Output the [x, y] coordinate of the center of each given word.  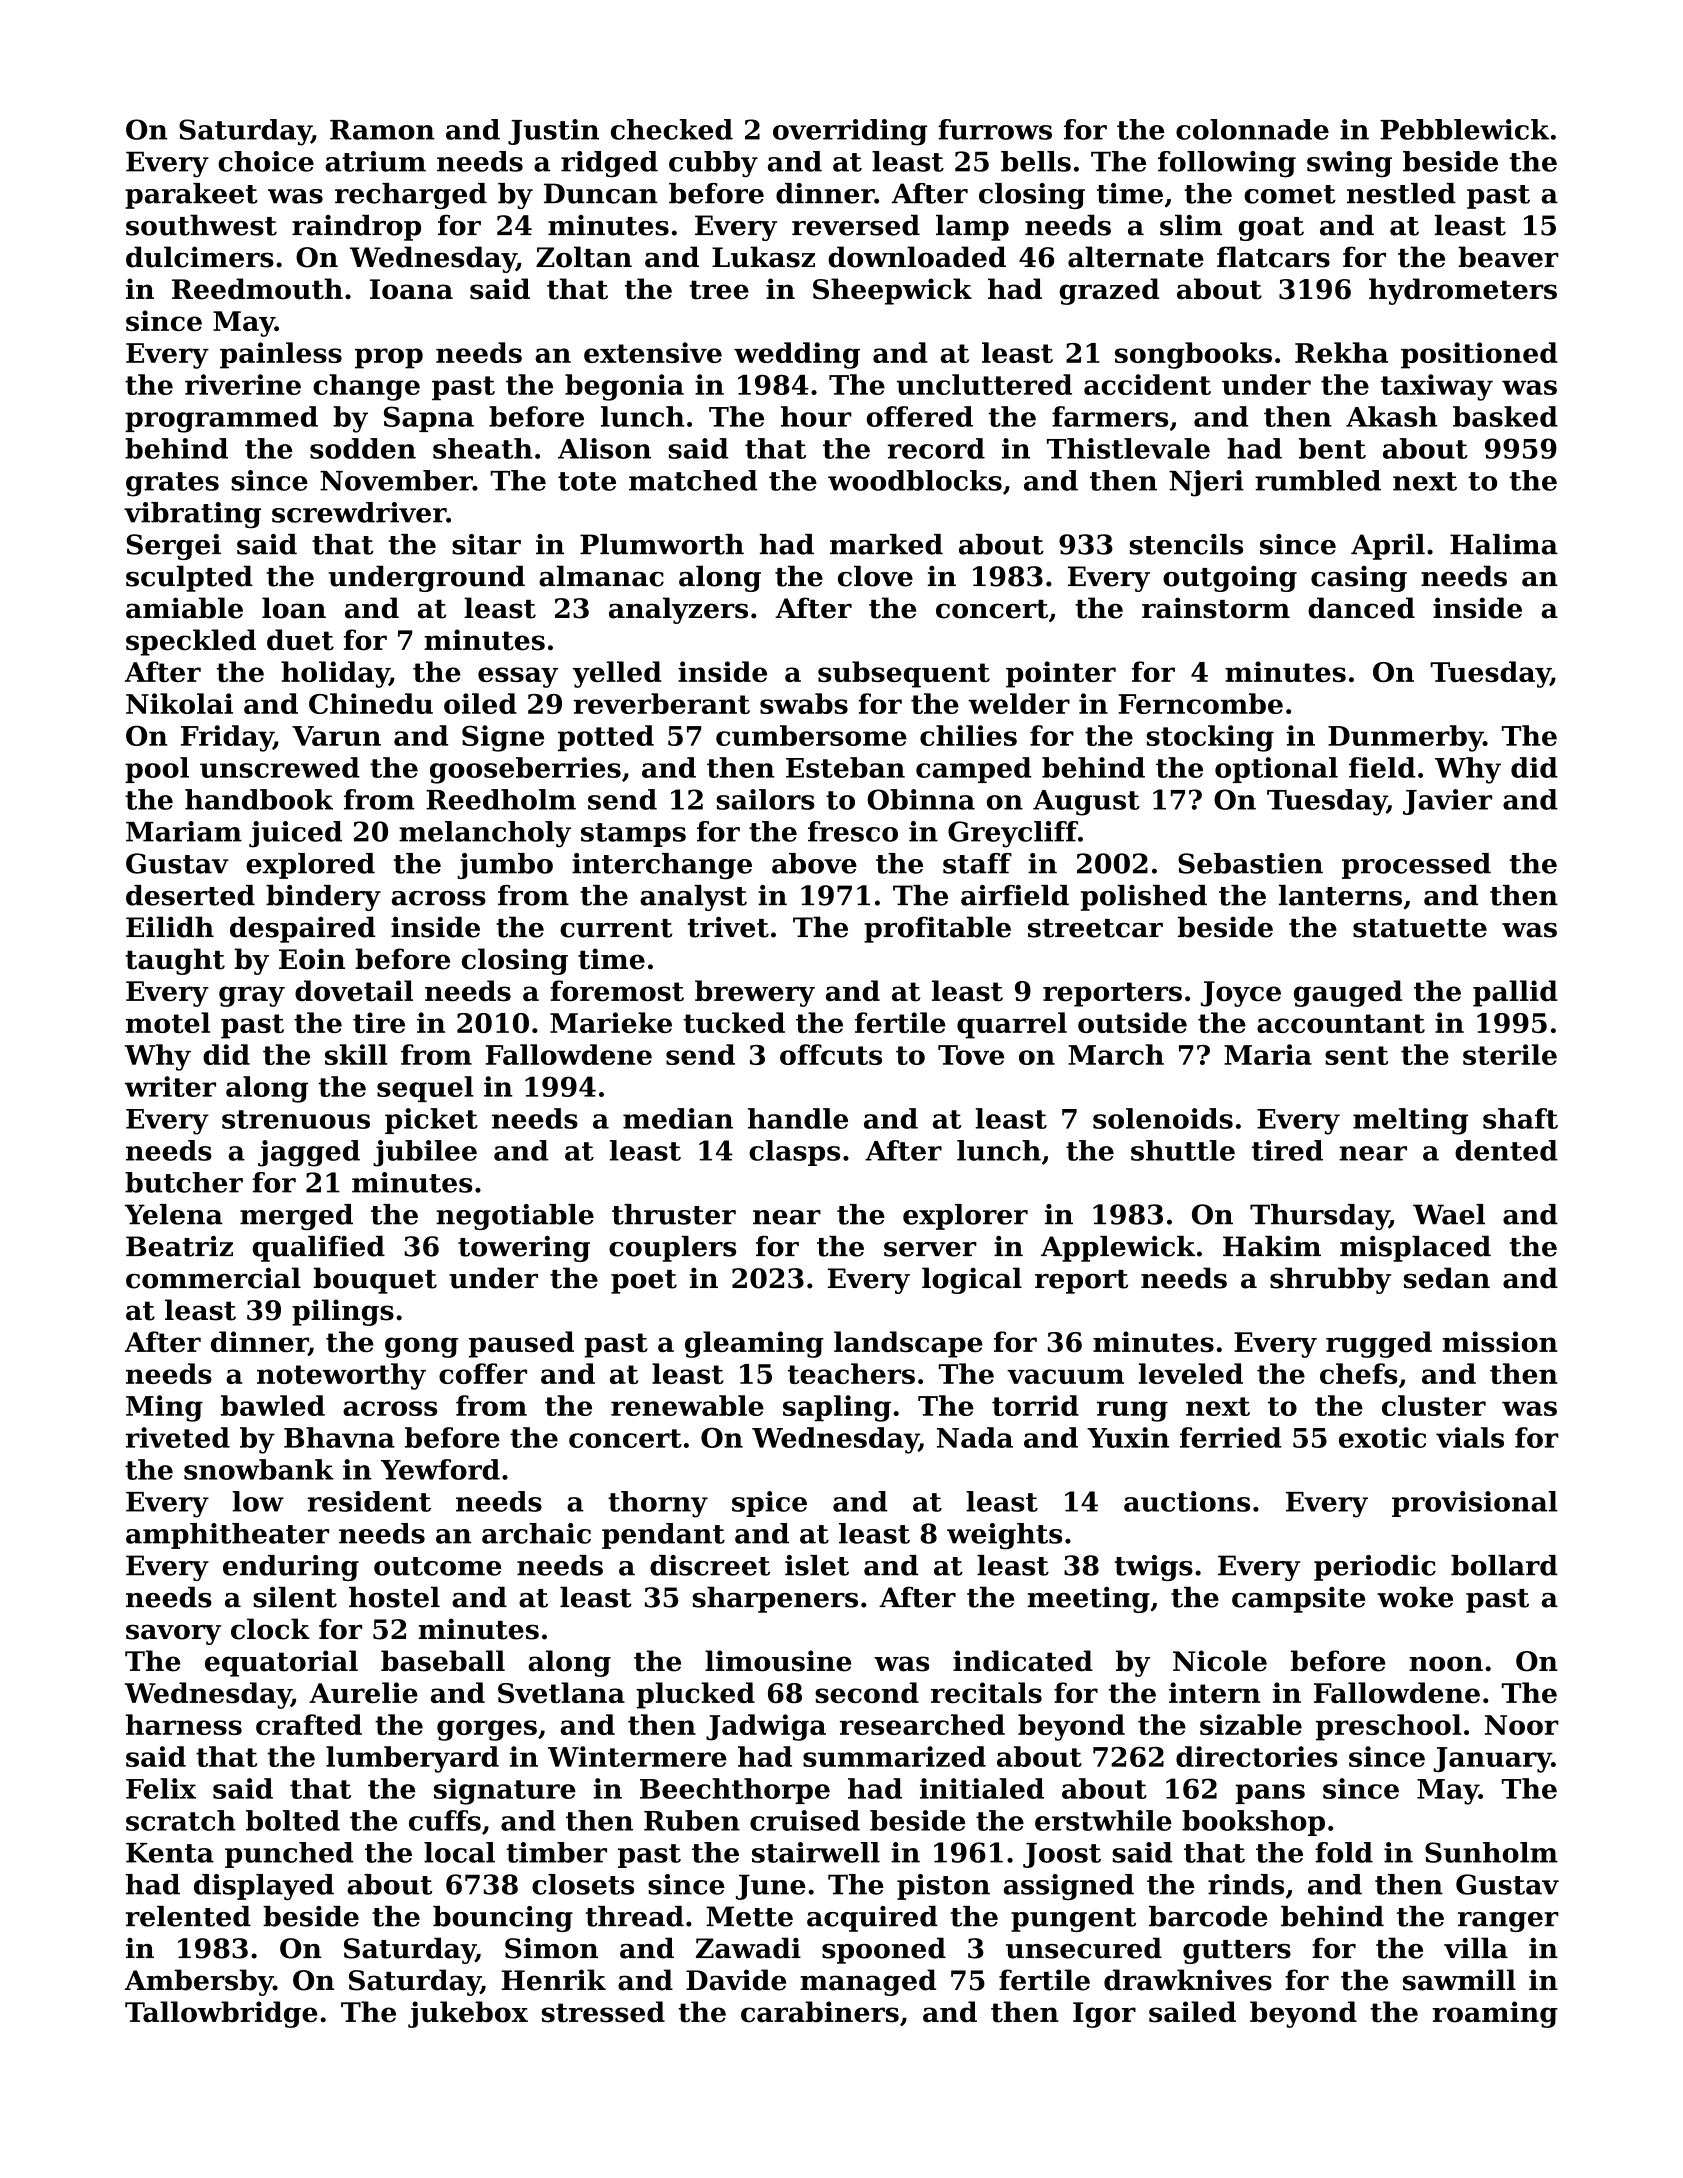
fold [1344, 1852]
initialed [982, 1788]
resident [369, 1501]
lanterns [1340, 895]
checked [672, 129]
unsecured [1084, 1948]
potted [606, 738]
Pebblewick [1464, 129]
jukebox [468, 2014]
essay [518, 677]
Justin [553, 132]
